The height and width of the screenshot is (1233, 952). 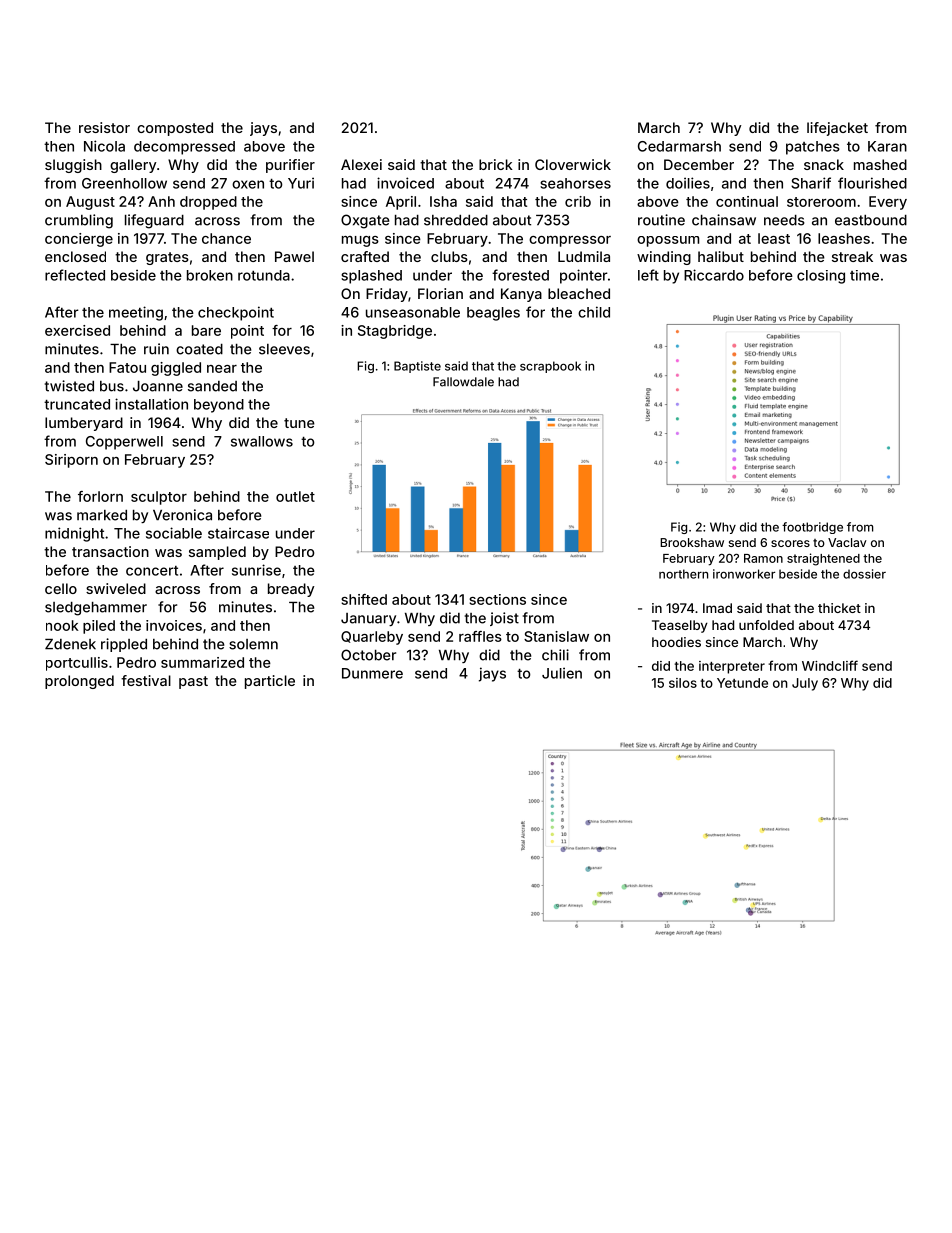 What do you see at coordinates (175, 129) in the screenshot?
I see `composted` at bounding box center [175, 129].
